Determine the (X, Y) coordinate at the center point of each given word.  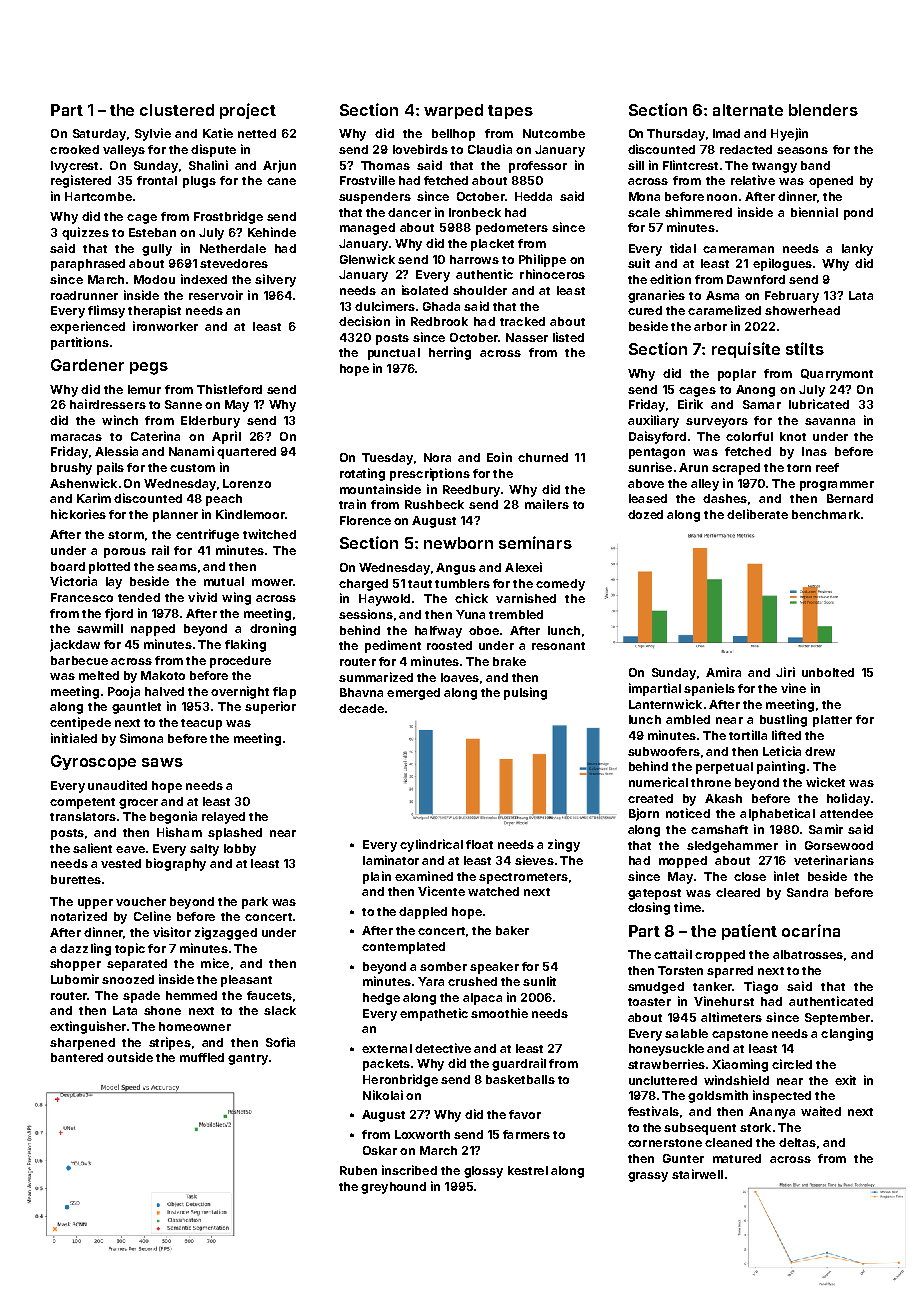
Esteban (152, 232)
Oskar (380, 1150)
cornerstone (665, 1143)
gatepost (654, 894)
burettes (76, 879)
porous (125, 553)
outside (130, 1057)
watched (493, 891)
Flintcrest (690, 165)
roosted (449, 645)
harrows (474, 259)
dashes (725, 498)
